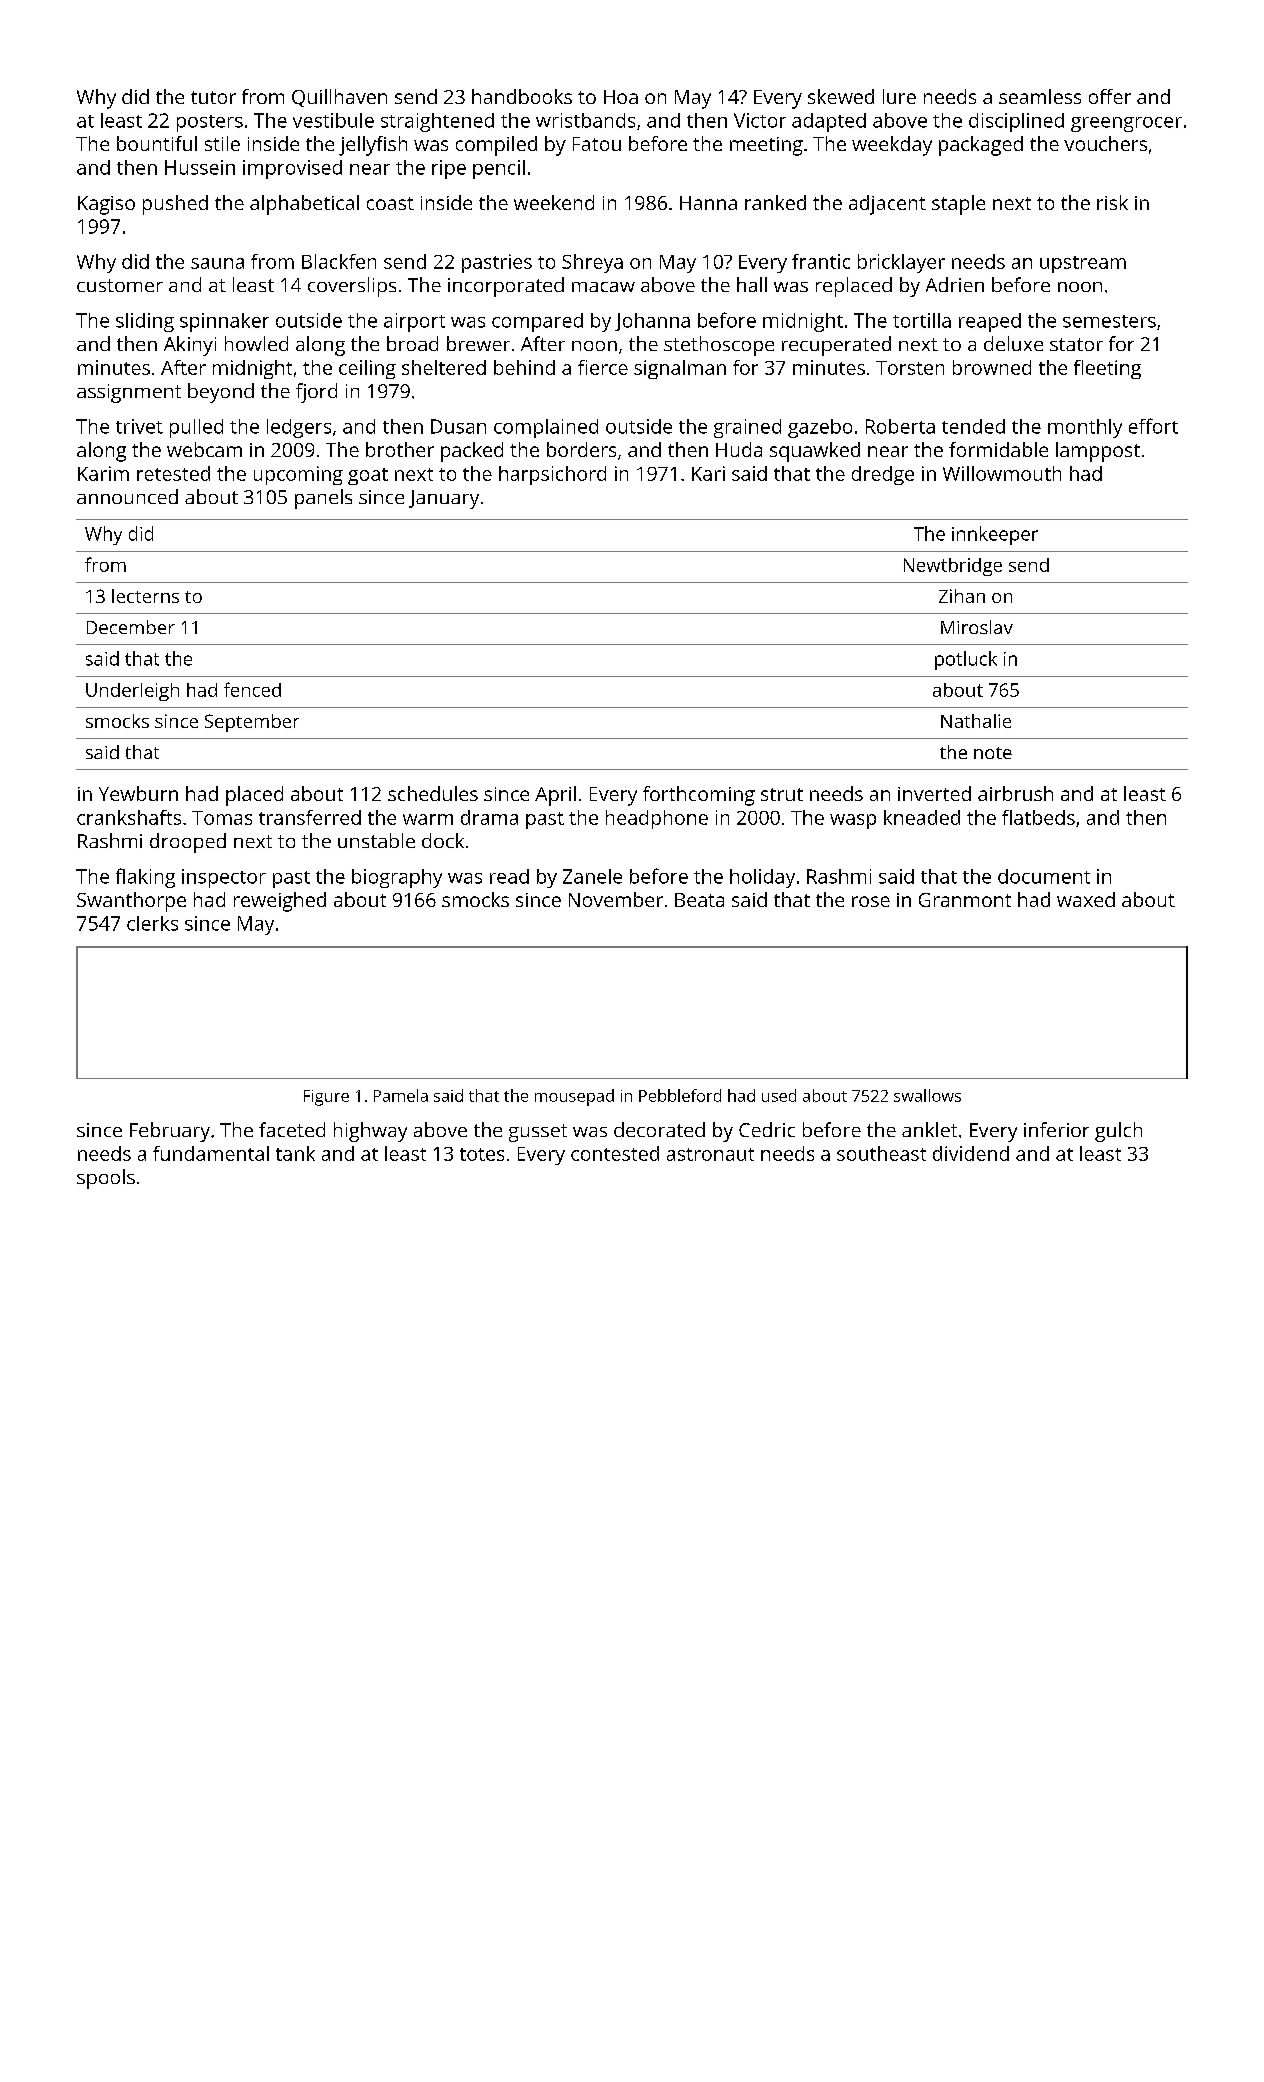  I want to click on handbooks, so click(522, 96).
